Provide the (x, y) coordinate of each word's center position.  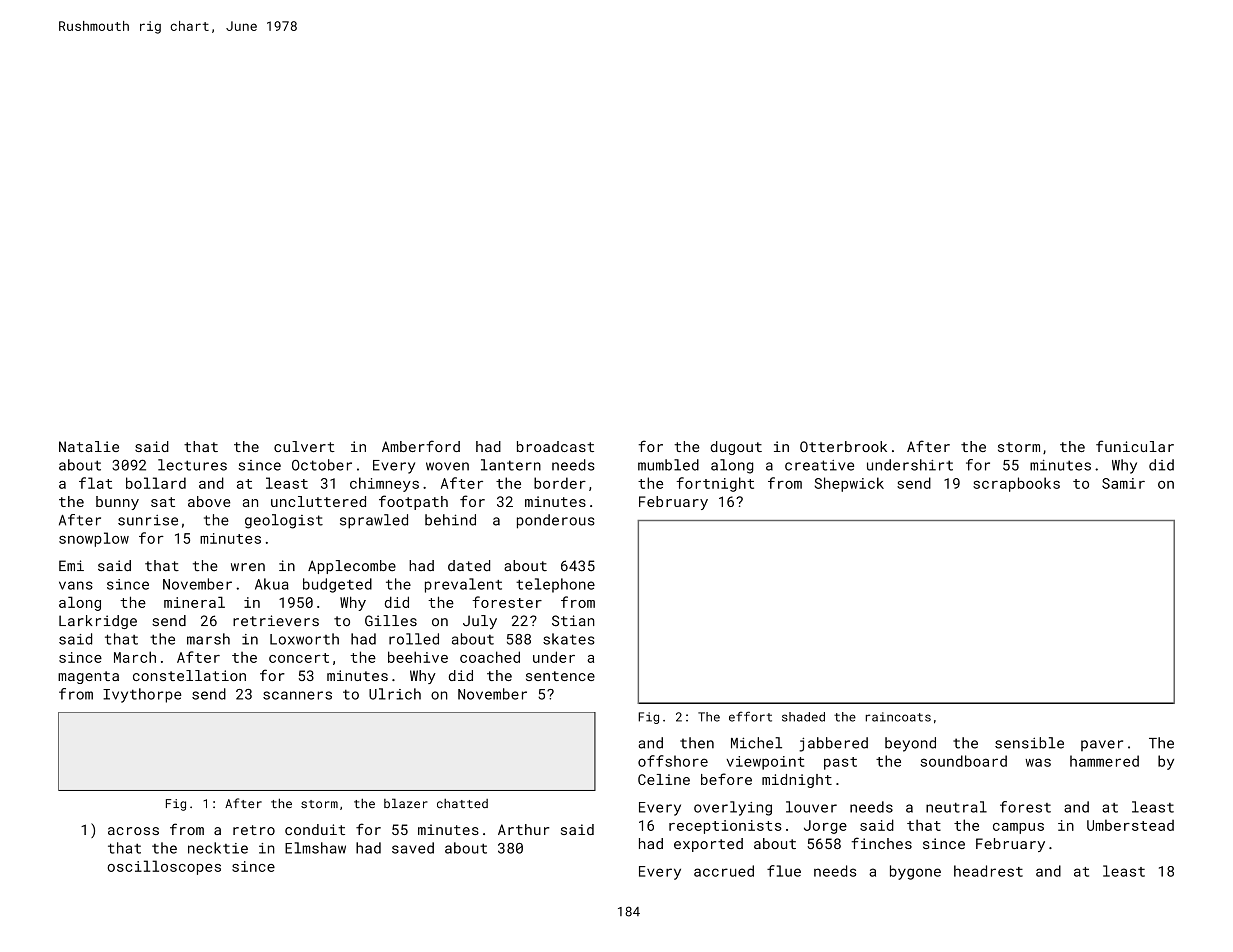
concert (299, 658)
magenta (88, 677)
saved (413, 848)
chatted (462, 803)
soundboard (963, 761)
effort (750, 716)
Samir (1123, 483)
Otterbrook (843, 446)
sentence (560, 676)
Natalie (89, 446)
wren (248, 567)
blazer (406, 803)
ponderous (556, 521)
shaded (803, 717)
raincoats (898, 717)
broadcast (555, 446)
